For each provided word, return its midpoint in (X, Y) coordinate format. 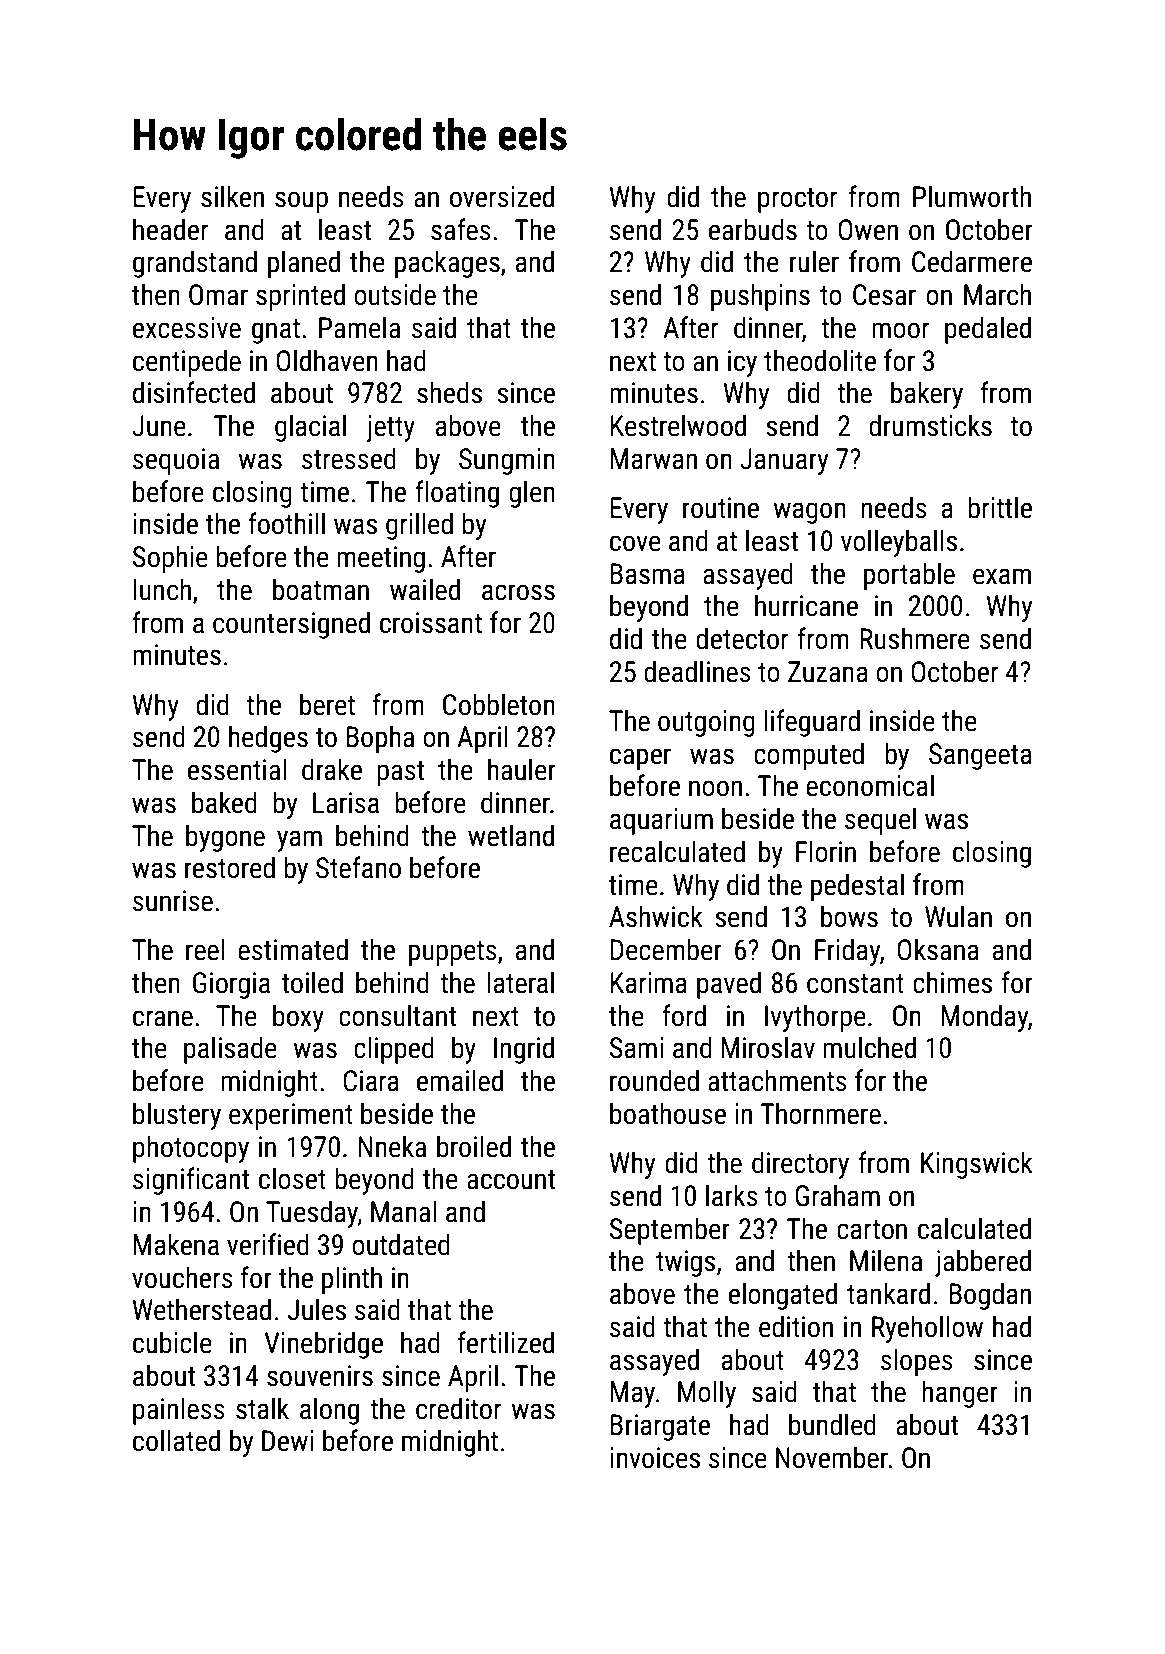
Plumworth (972, 196)
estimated (293, 949)
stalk (262, 1408)
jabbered (983, 1263)
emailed (460, 1080)
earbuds (753, 229)
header (170, 229)
